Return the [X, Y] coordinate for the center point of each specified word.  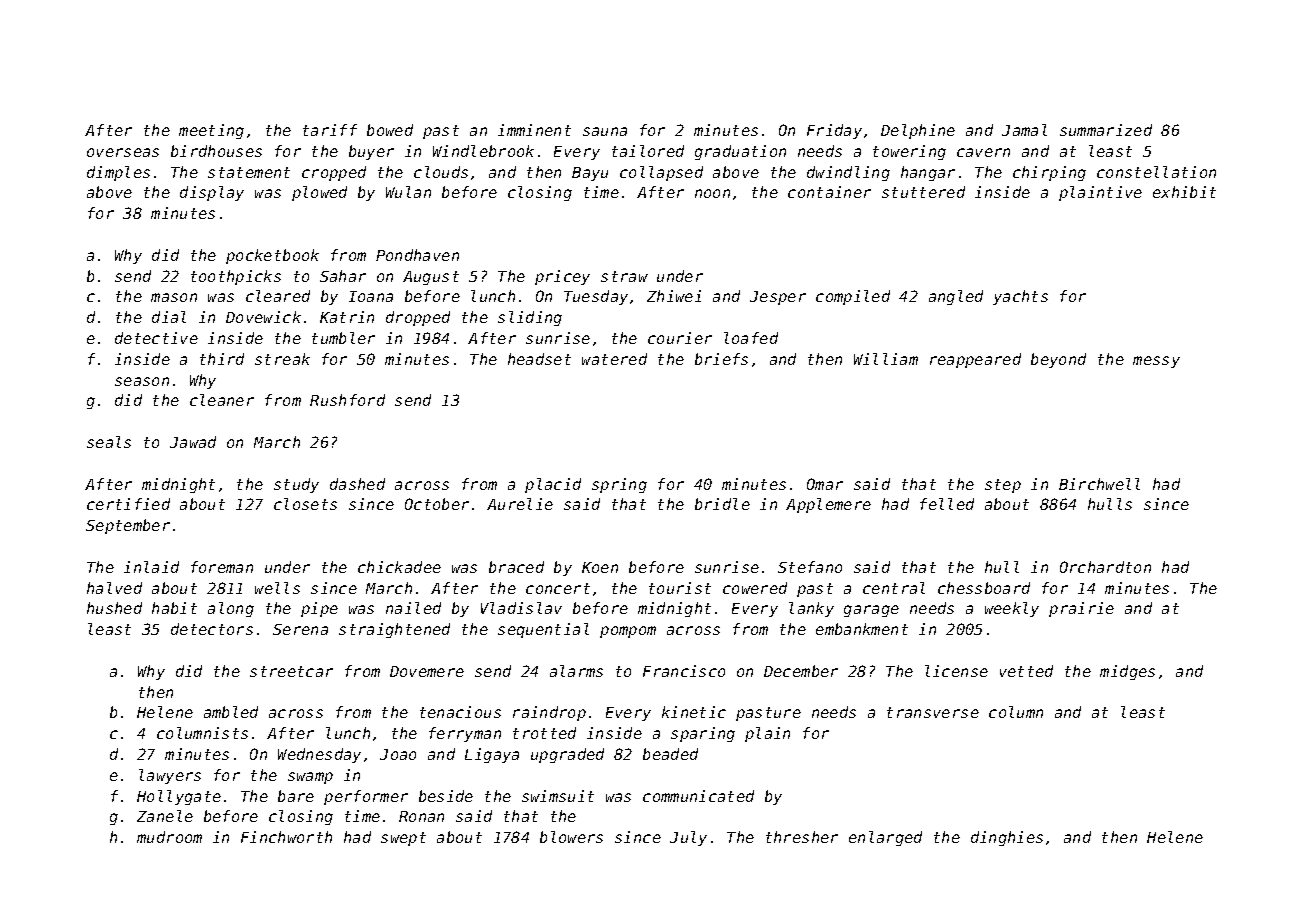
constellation [1156, 172]
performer [366, 797]
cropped [334, 173]
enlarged [885, 838]
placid [553, 485]
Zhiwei [674, 296]
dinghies [1007, 838]
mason [174, 297]
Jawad [193, 442]
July [688, 838]
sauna [605, 131]
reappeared [975, 360]
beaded [670, 754]
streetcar [291, 671]
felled [947, 504]
